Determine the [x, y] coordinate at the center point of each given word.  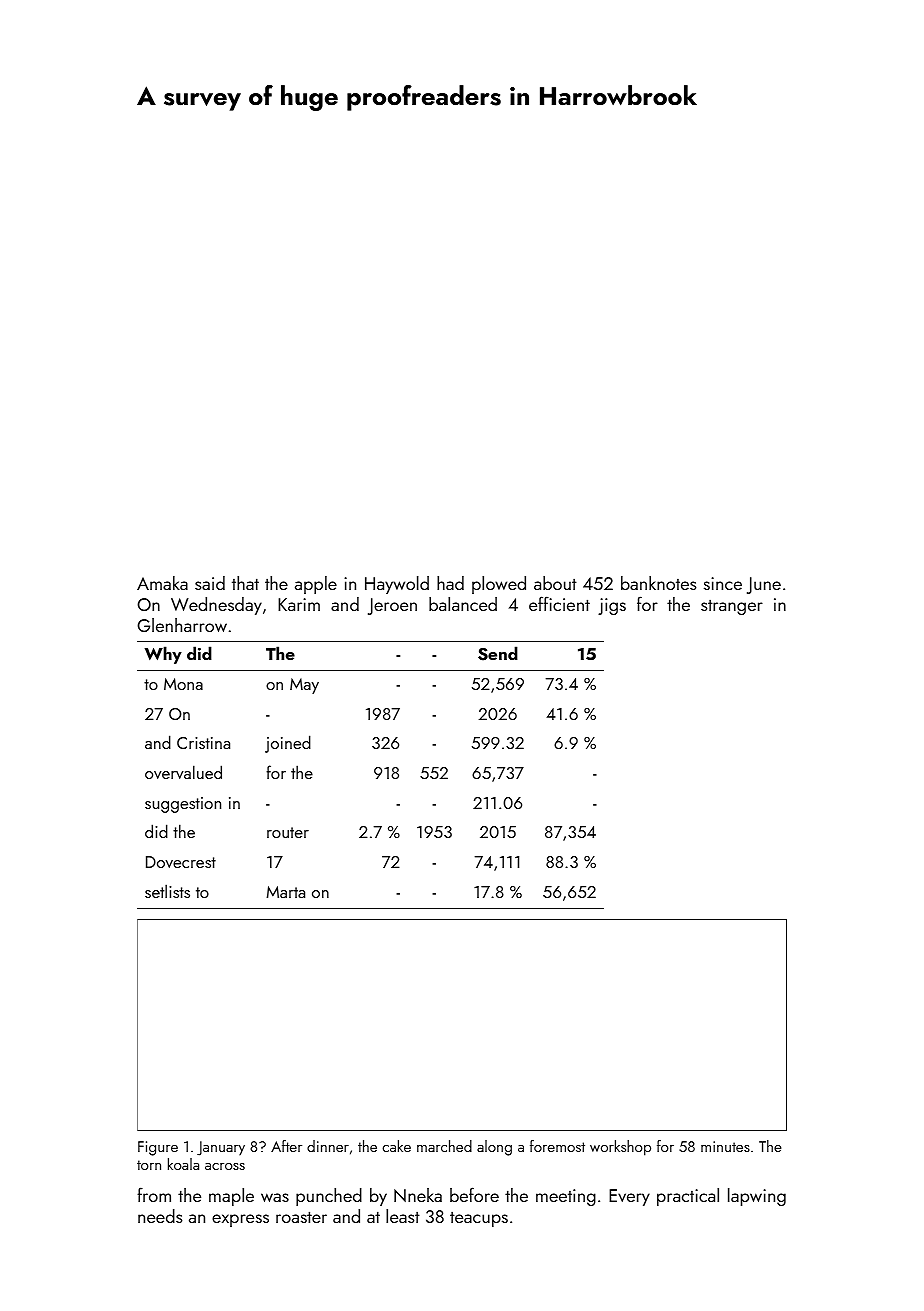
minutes [725, 1146]
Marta [285, 892]
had [450, 583]
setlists [167, 891]
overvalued [183, 772]
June [764, 585]
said [210, 583]
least [403, 1216]
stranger [732, 607]
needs [160, 1216]
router [288, 832]
